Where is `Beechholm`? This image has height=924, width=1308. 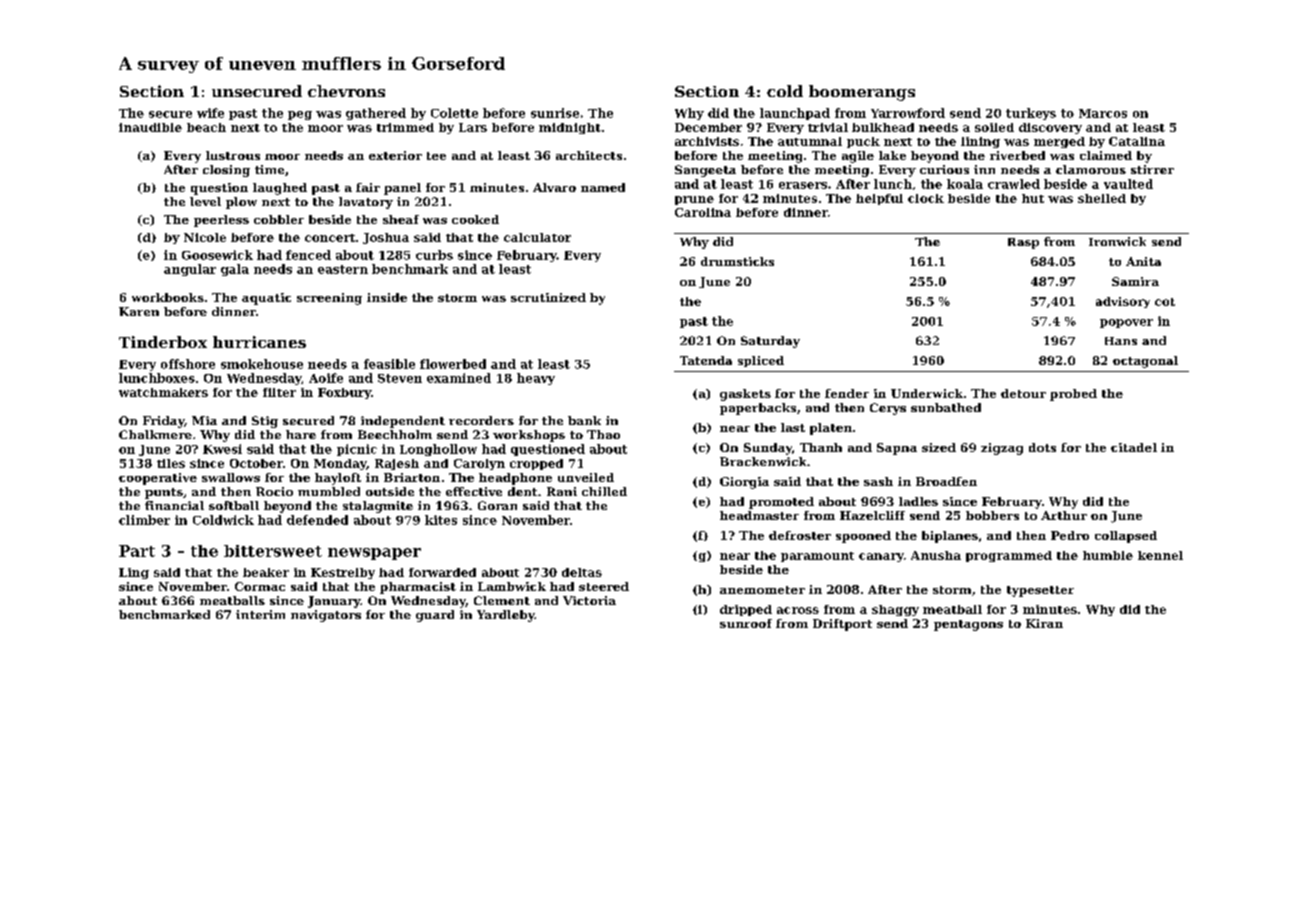
Beechholm is located at coordinates (395, 434).
